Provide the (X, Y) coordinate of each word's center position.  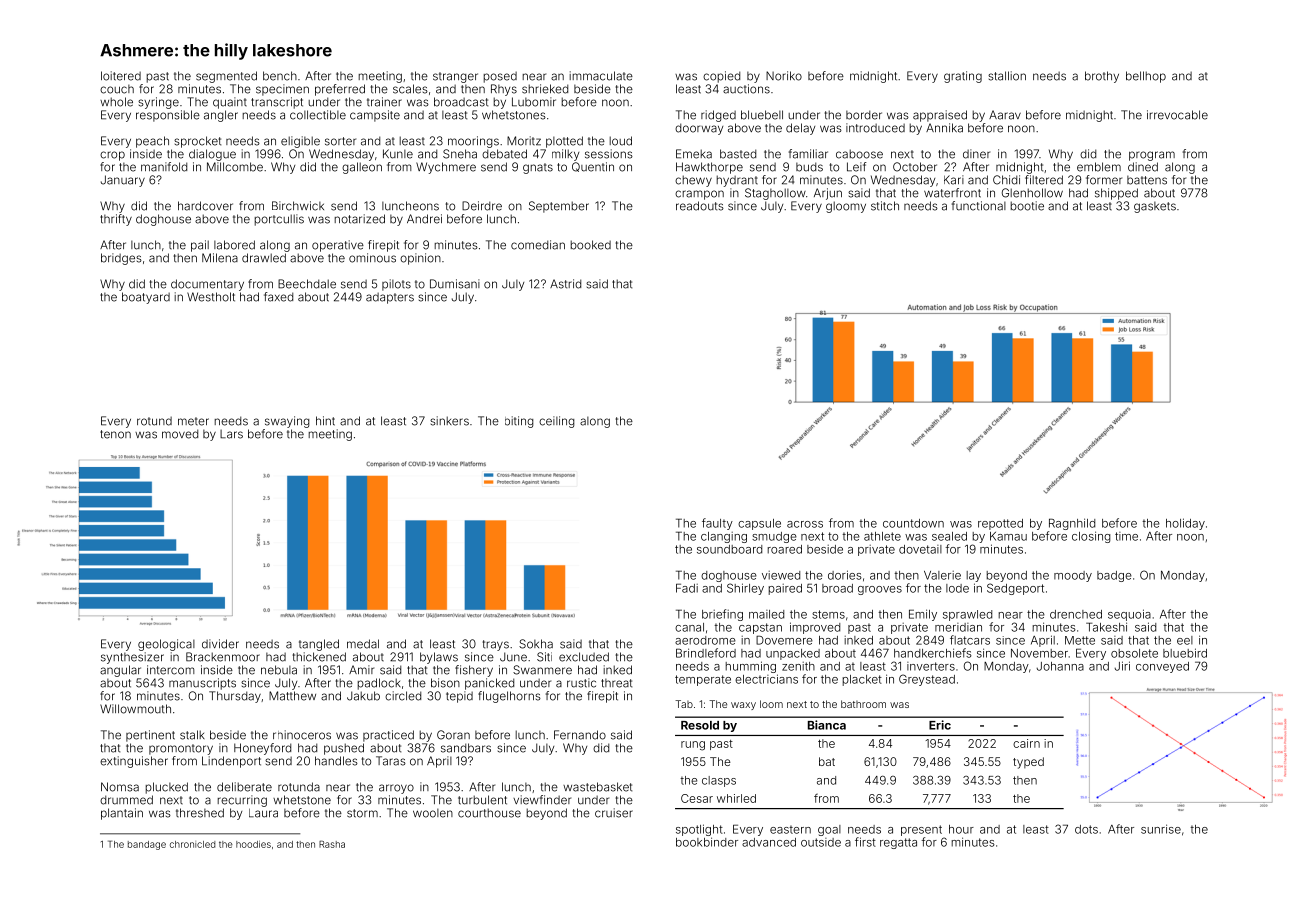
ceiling (557, 422)
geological (166, 645)
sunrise (1161, 829)
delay (800, 129)
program (1152, 156)
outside (821, 842)
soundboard (729, 549)
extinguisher (134, 762)
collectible (318, 115)
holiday (1185, 524)
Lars (231, 434)
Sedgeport (1015, 589)
